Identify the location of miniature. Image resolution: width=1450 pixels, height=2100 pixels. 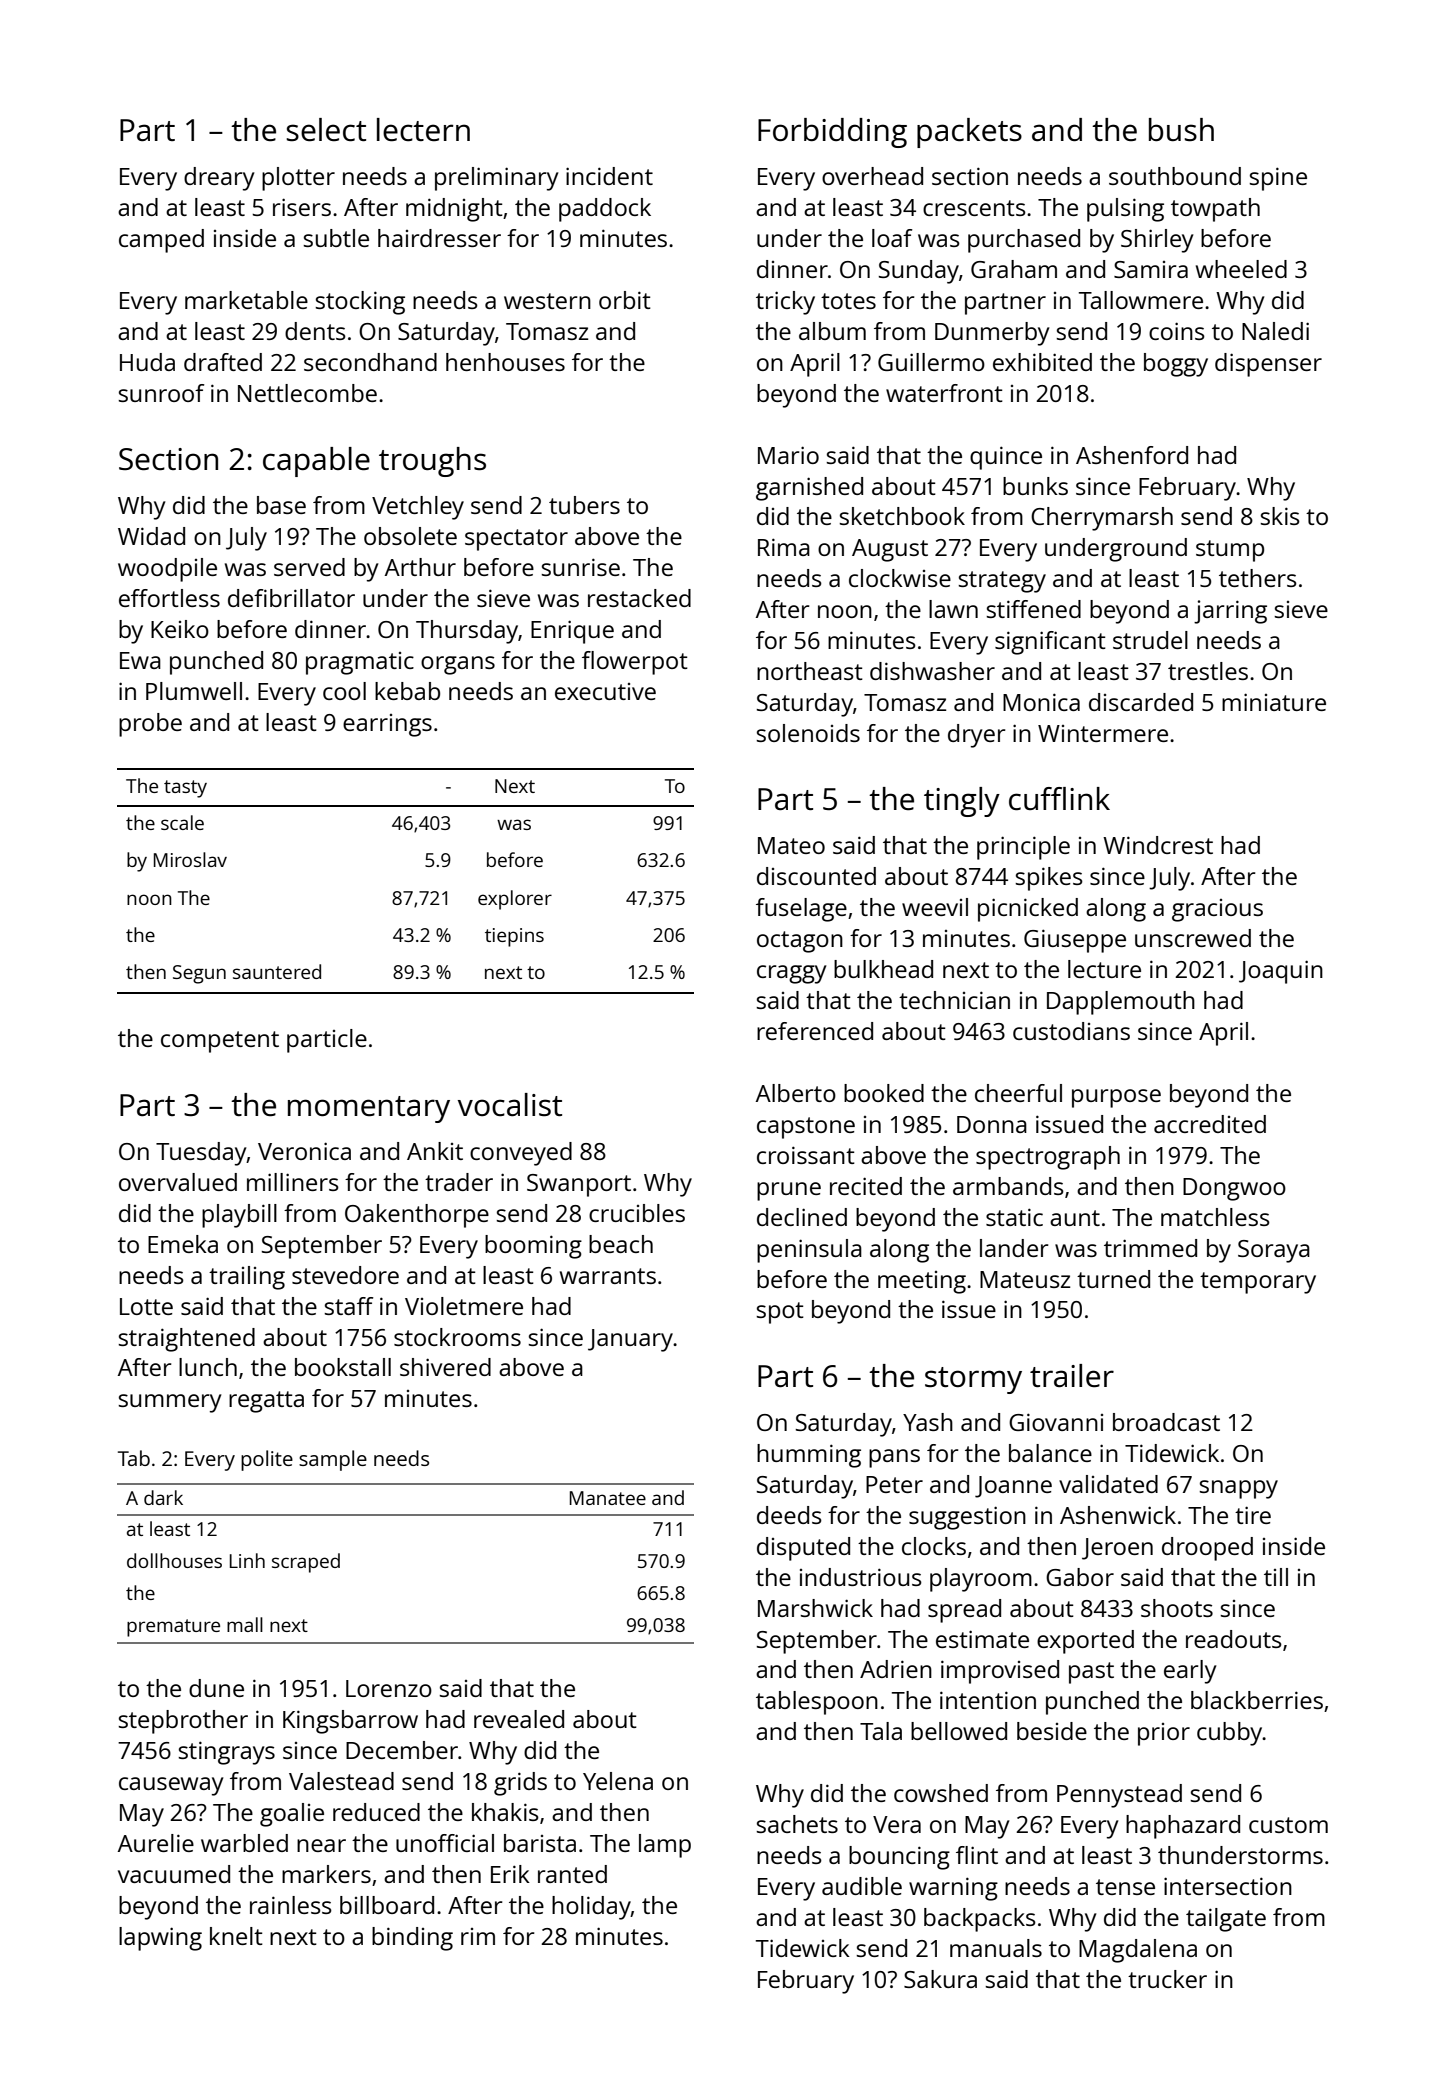
(1274, 702).
